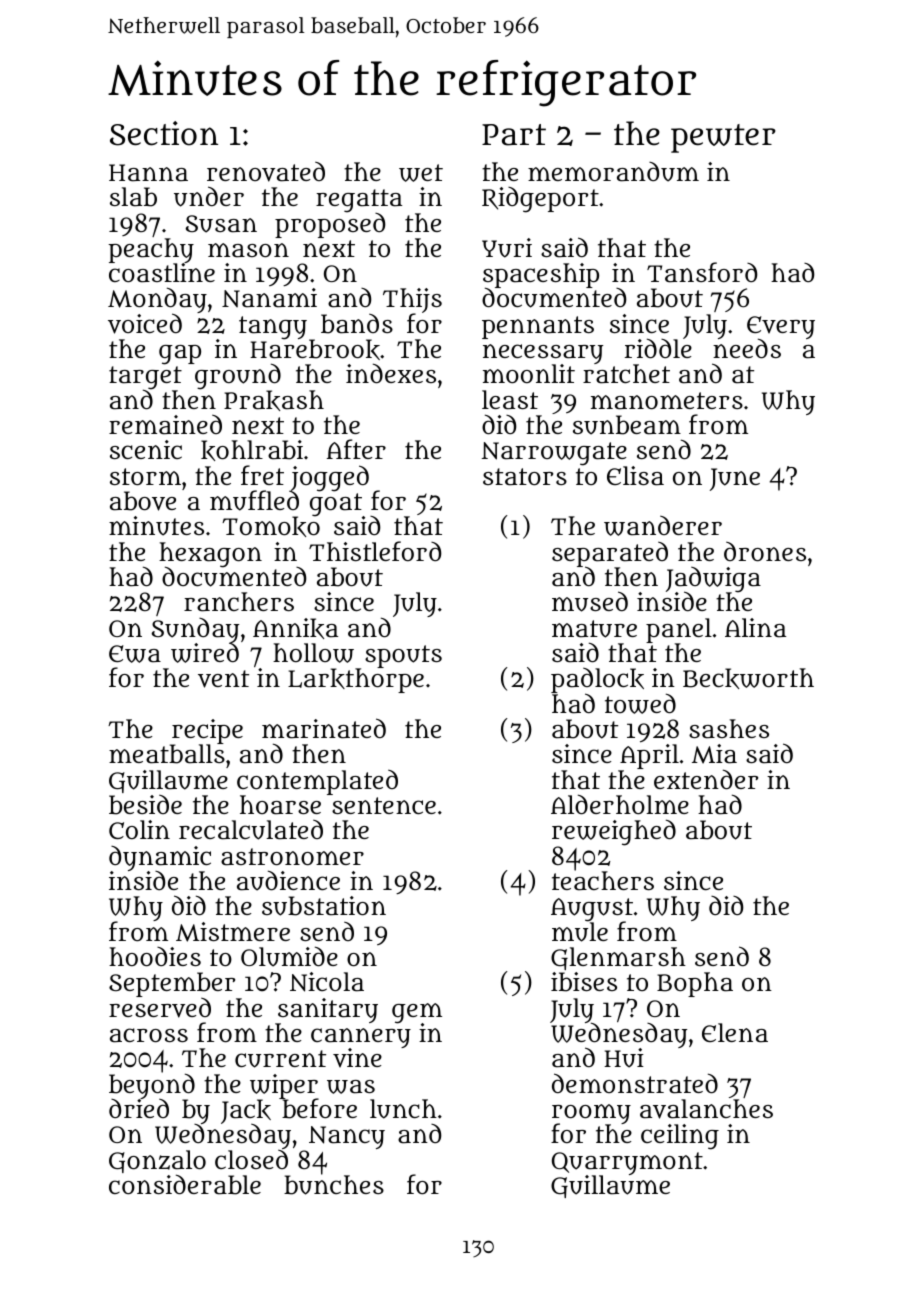  I want to click on ceiling, so click(680, 1137).
